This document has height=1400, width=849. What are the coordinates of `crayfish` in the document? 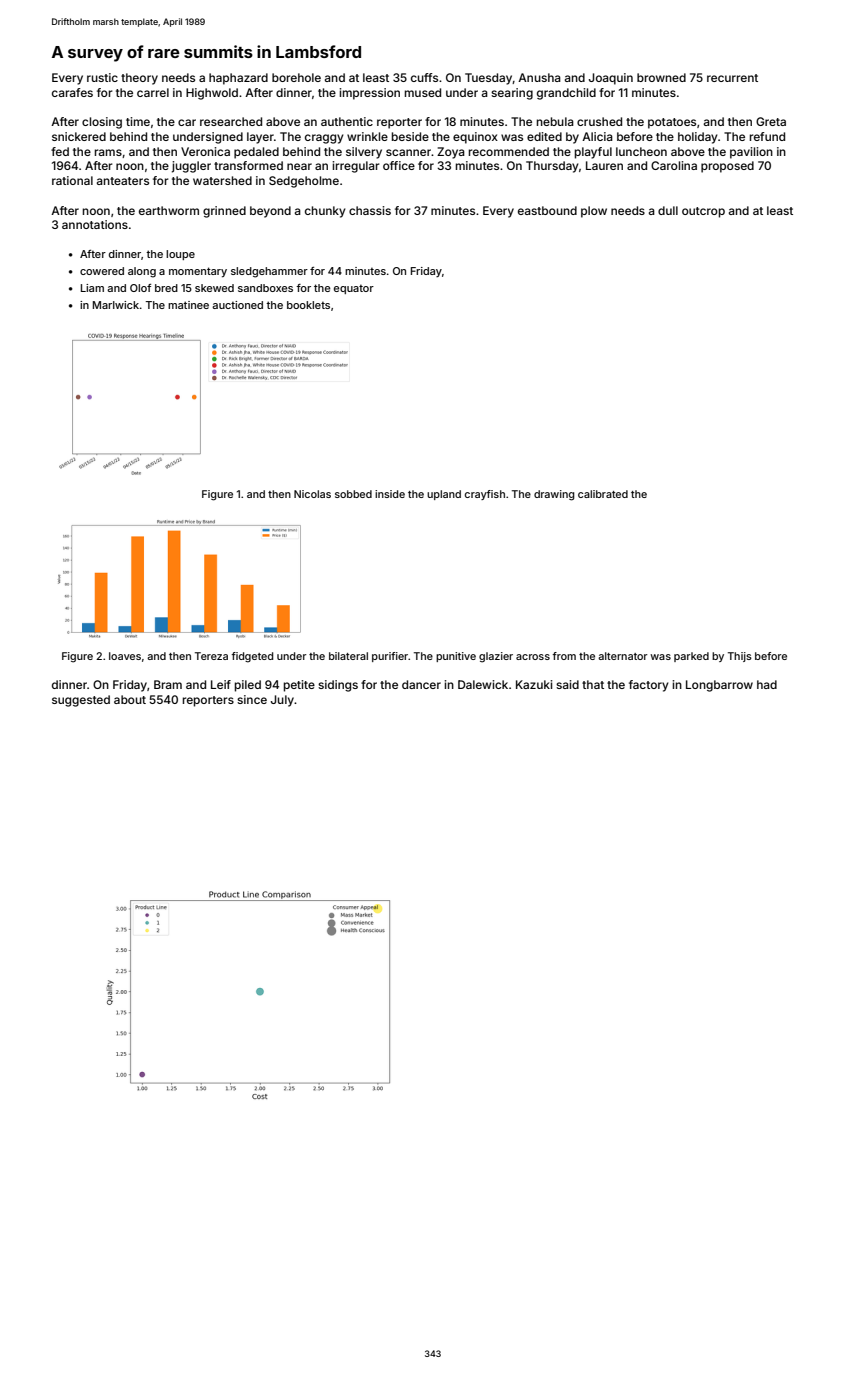 It's located at (485, 495).
